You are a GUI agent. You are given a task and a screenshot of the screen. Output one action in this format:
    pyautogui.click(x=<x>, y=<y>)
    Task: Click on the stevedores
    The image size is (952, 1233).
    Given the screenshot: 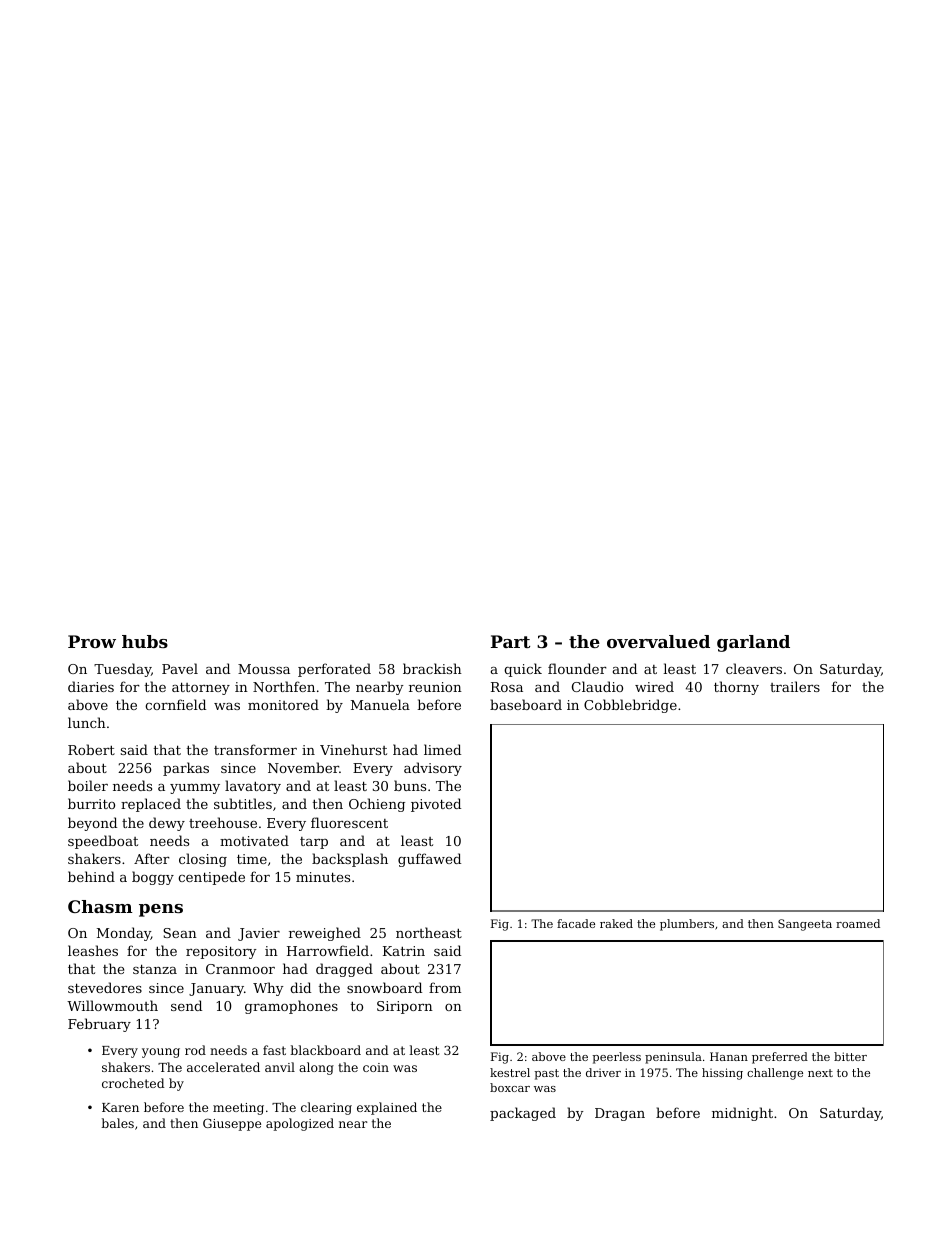 What is the action you would take?
    pyautogui.click(x=105, y=987)
